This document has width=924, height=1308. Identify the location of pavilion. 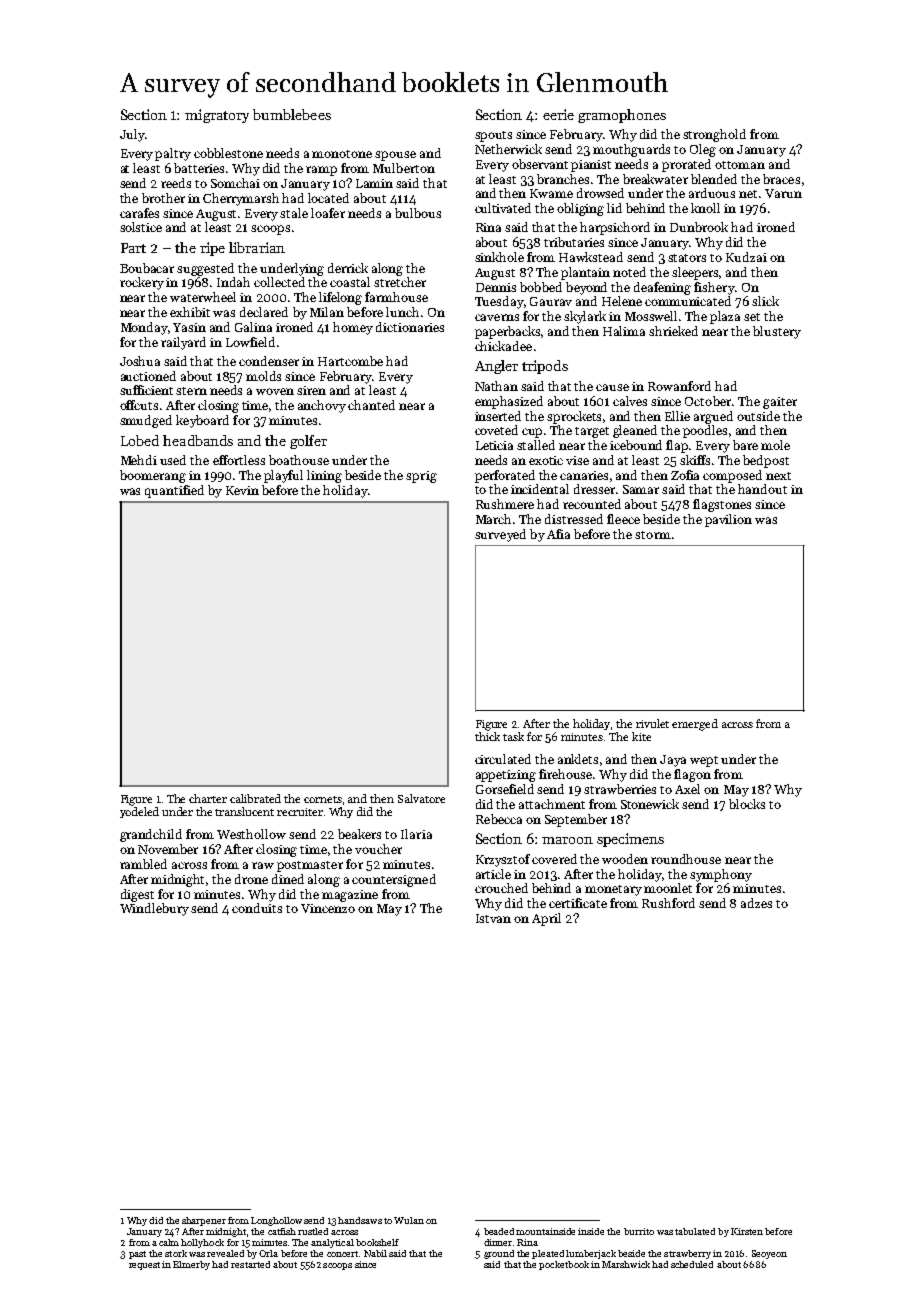
(728, 520).
